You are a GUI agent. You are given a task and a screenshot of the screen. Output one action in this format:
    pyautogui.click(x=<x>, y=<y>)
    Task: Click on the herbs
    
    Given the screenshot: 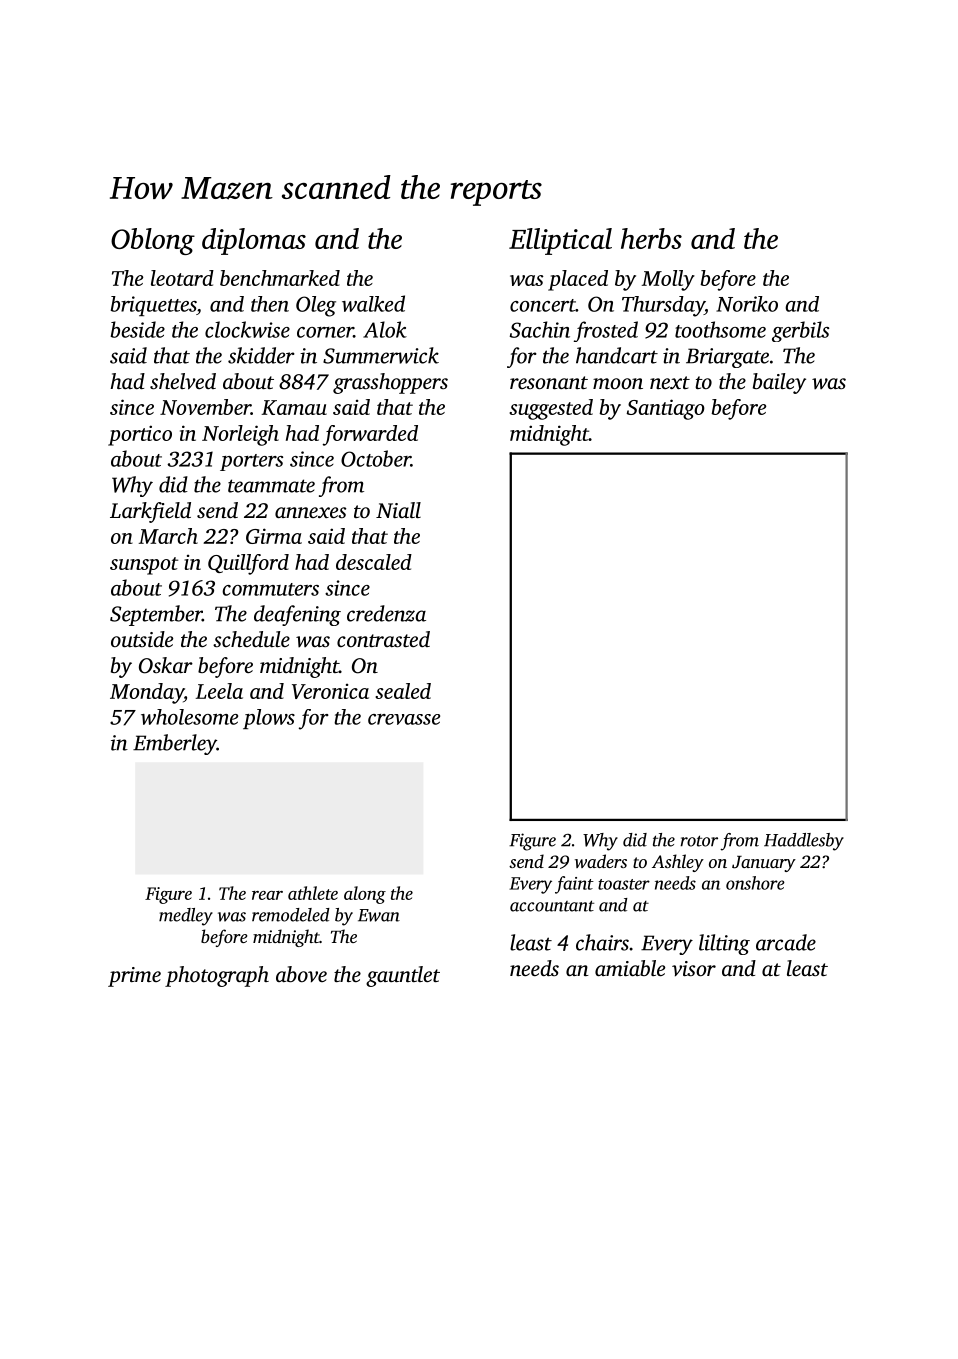 What is the action you would take?
    pyautogui.click(x=651, y=238)
